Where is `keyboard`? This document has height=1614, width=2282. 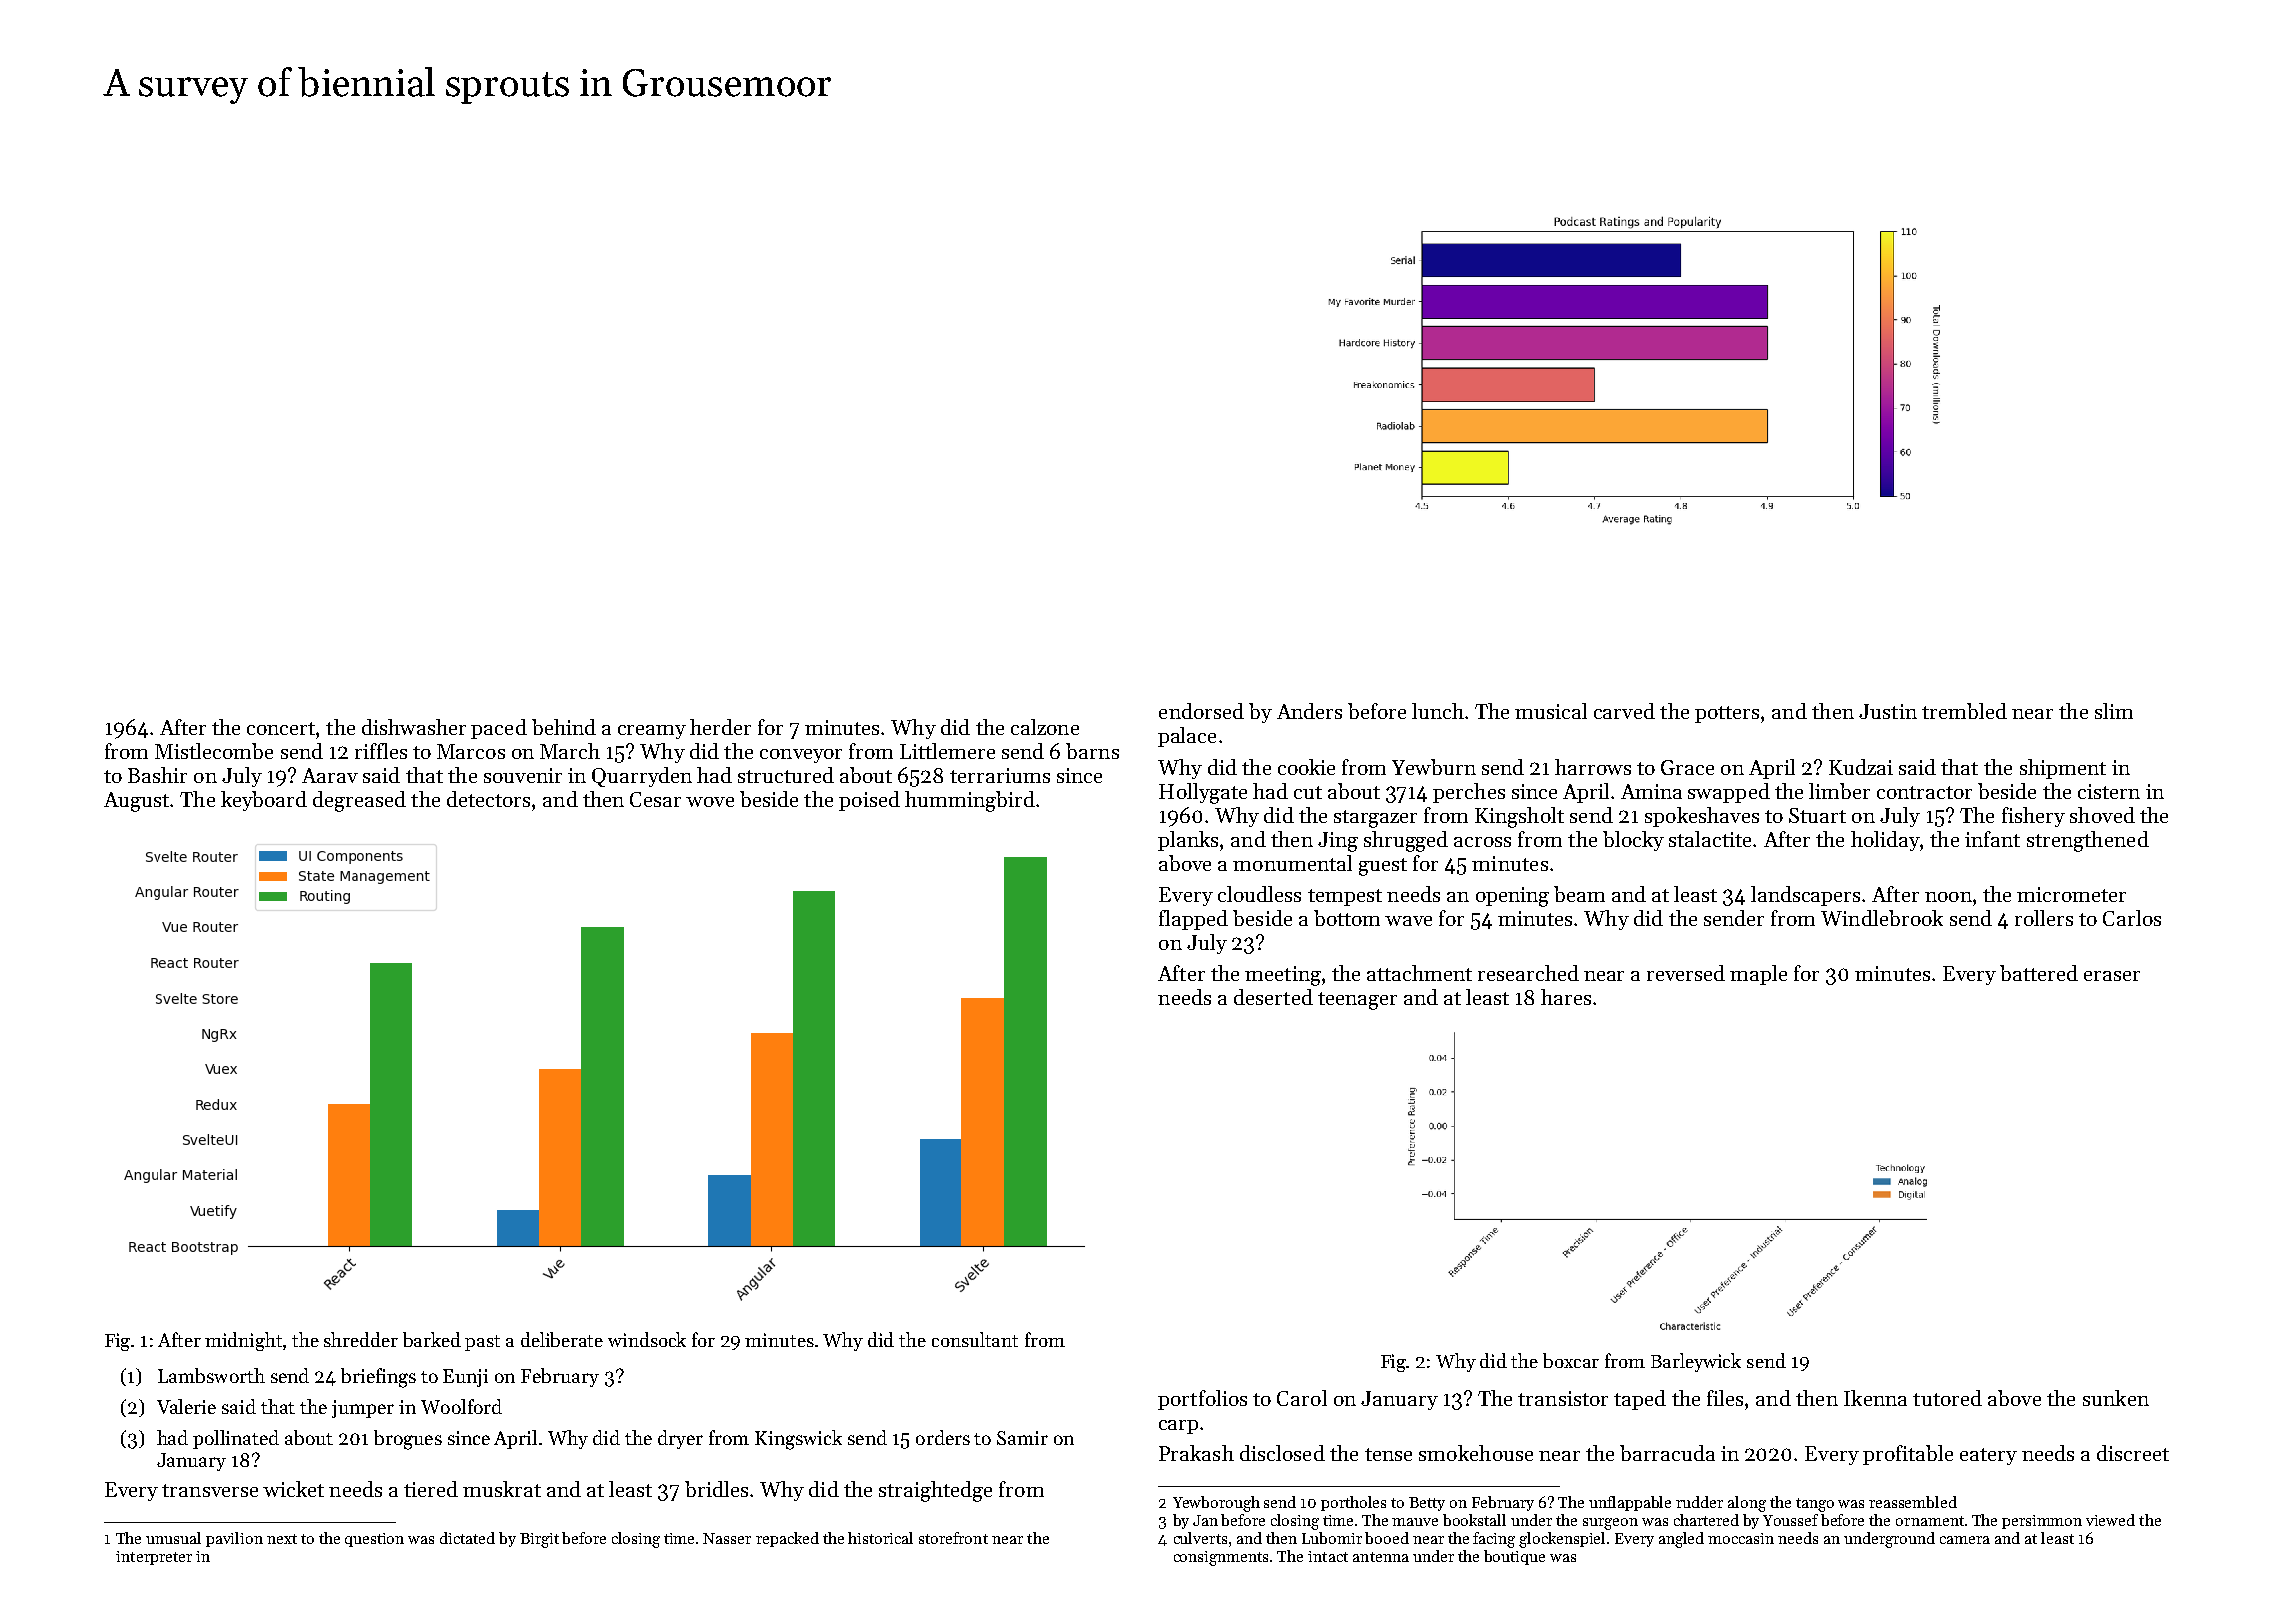 keyboard is located at coordinates (264, 801).
